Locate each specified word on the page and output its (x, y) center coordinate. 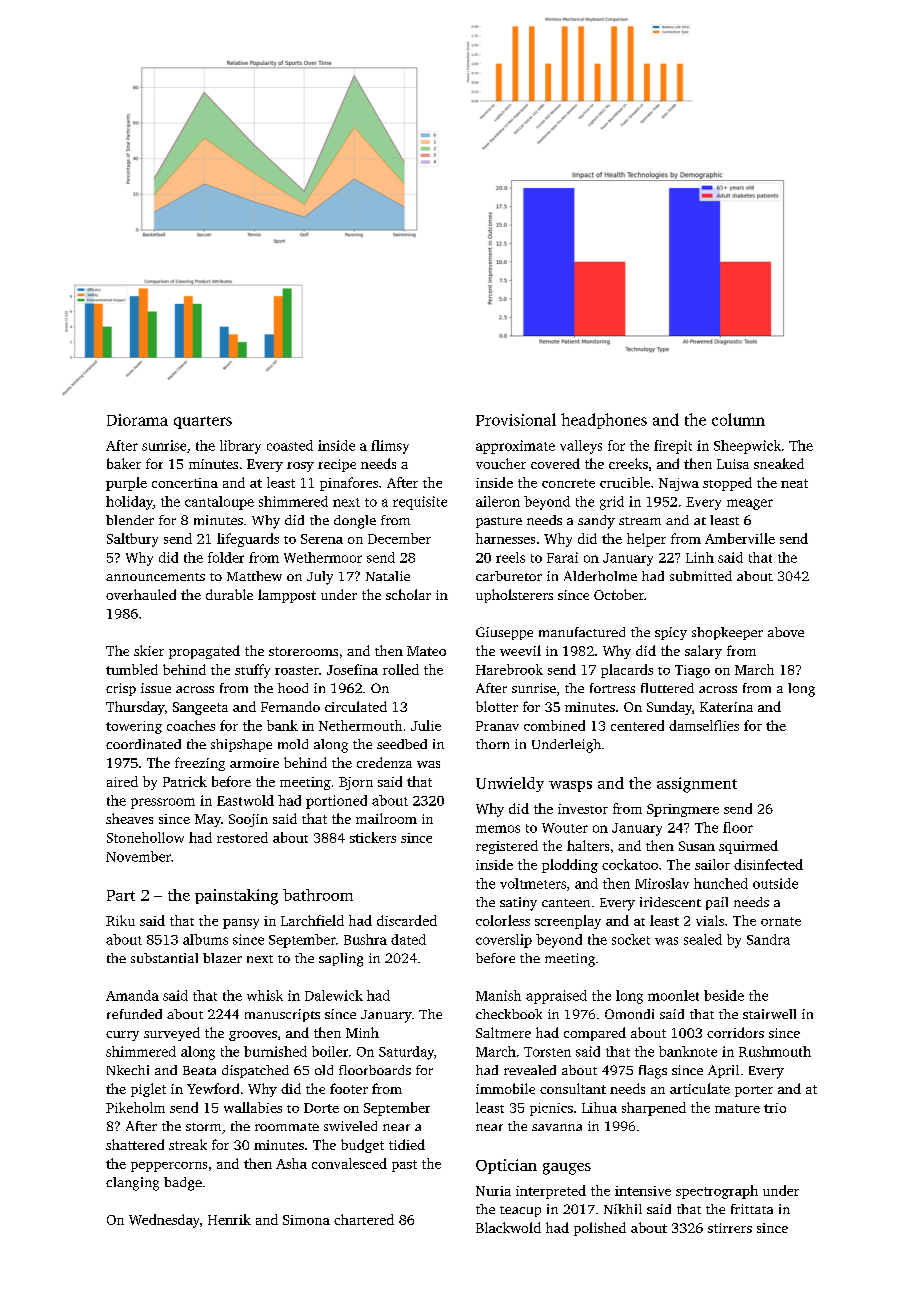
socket (631, 939)
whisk (265, 995)
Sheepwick (747, 447)
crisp (121, 689)
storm (203, 1127)
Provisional (516, 419)
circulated (356, 706)
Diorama (137, 420)
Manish (498, 995)
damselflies (704, 725)
